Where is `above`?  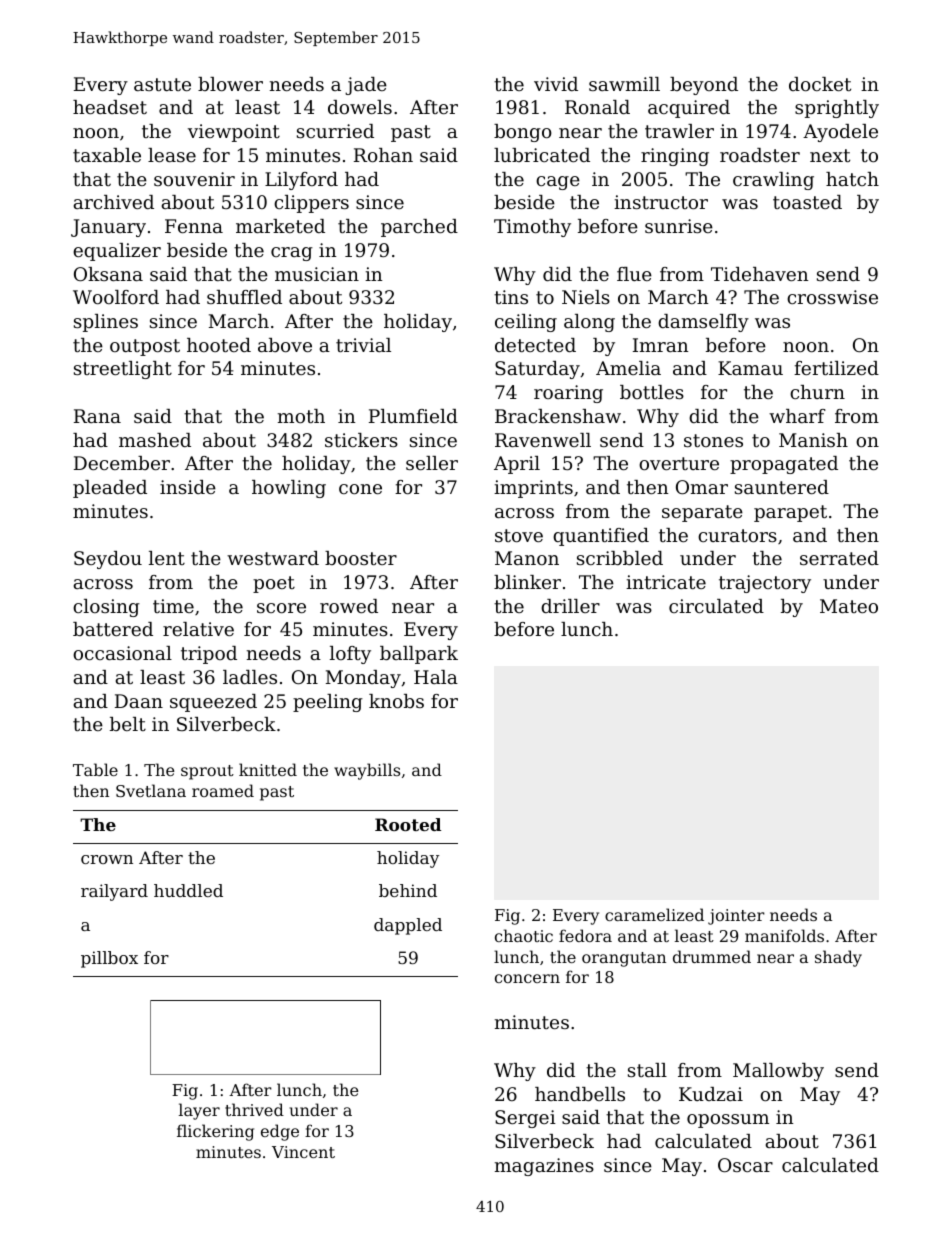 above is located at coordinates (285, 345).
